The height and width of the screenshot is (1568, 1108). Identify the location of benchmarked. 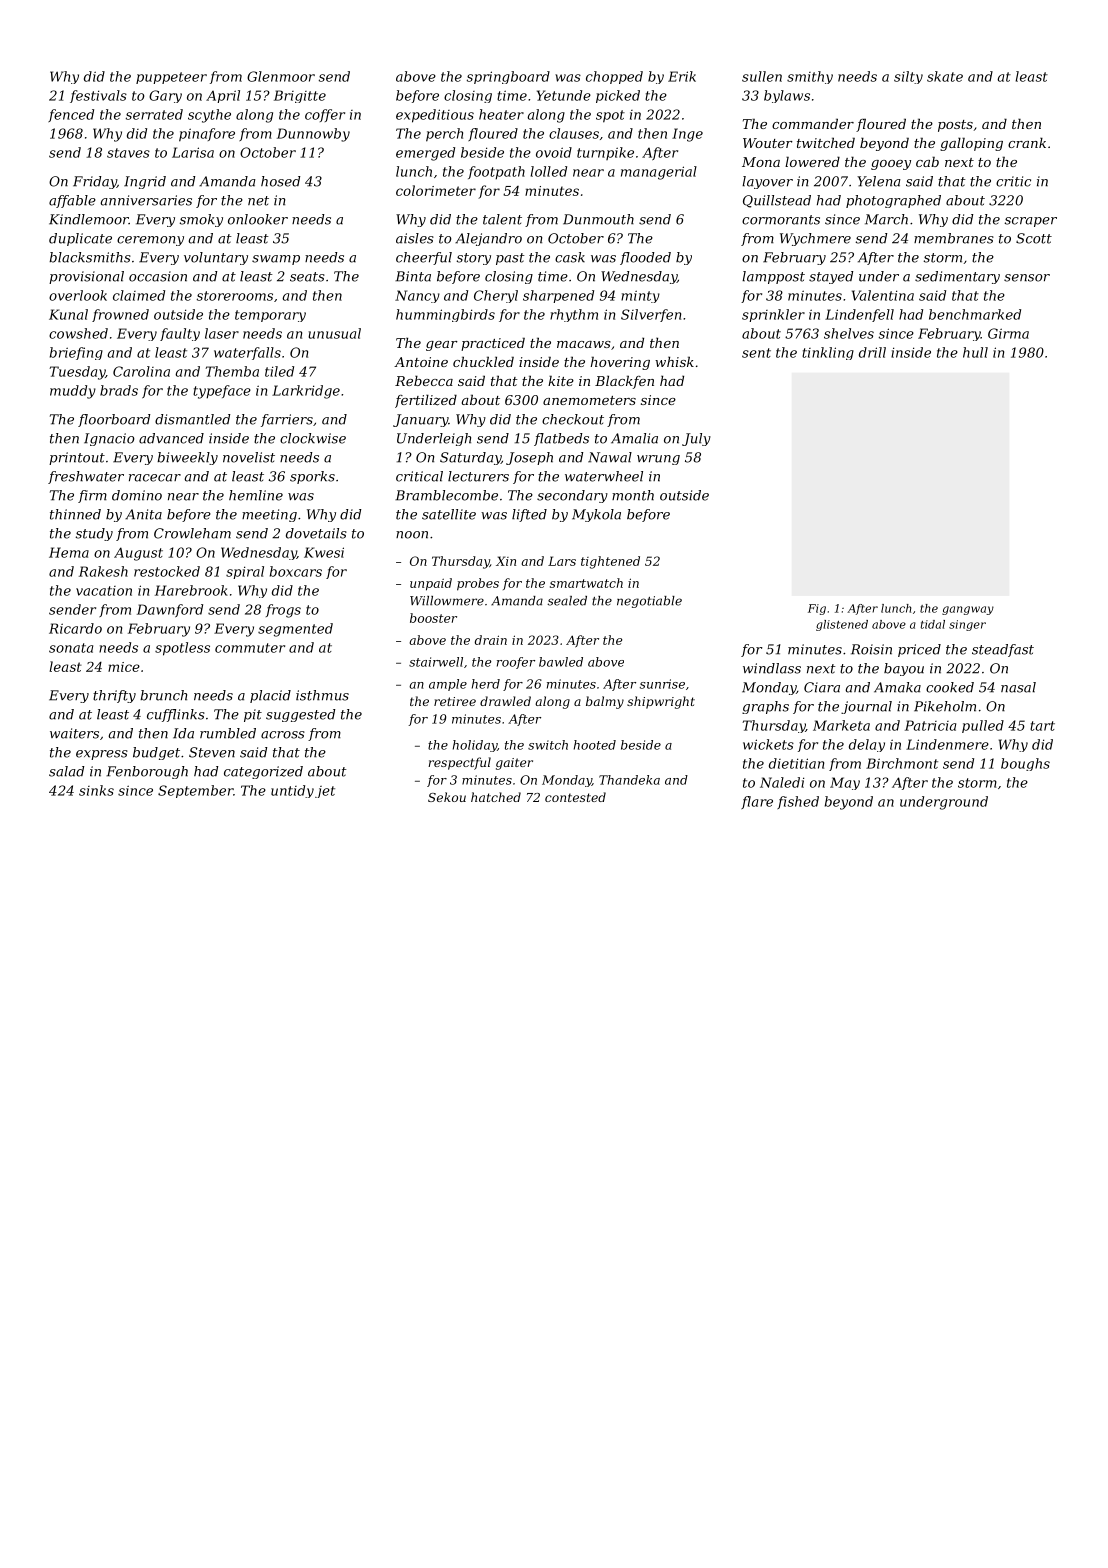
(975, 314).
